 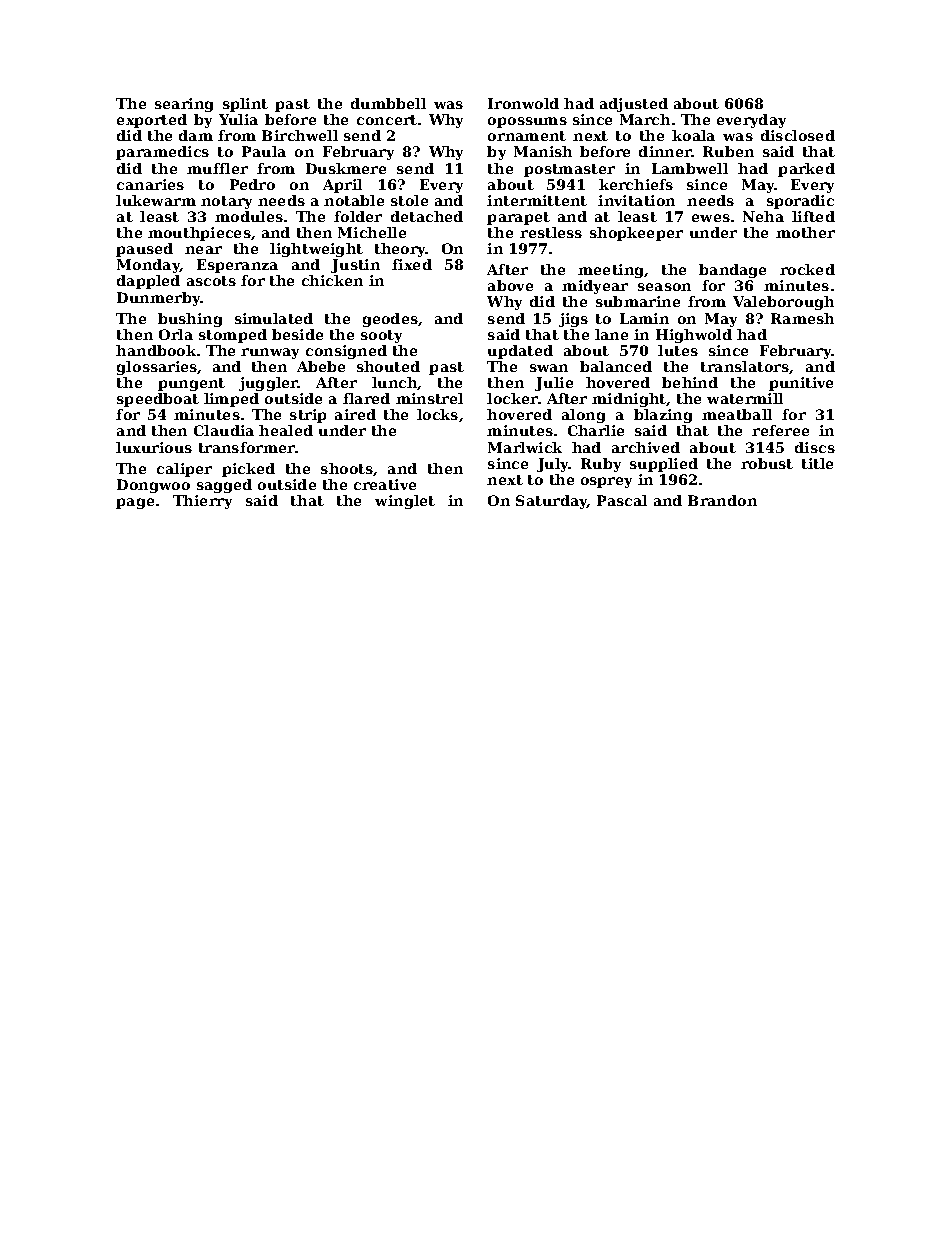 I want to click on Marlwick, so click(x=525, y=447).
